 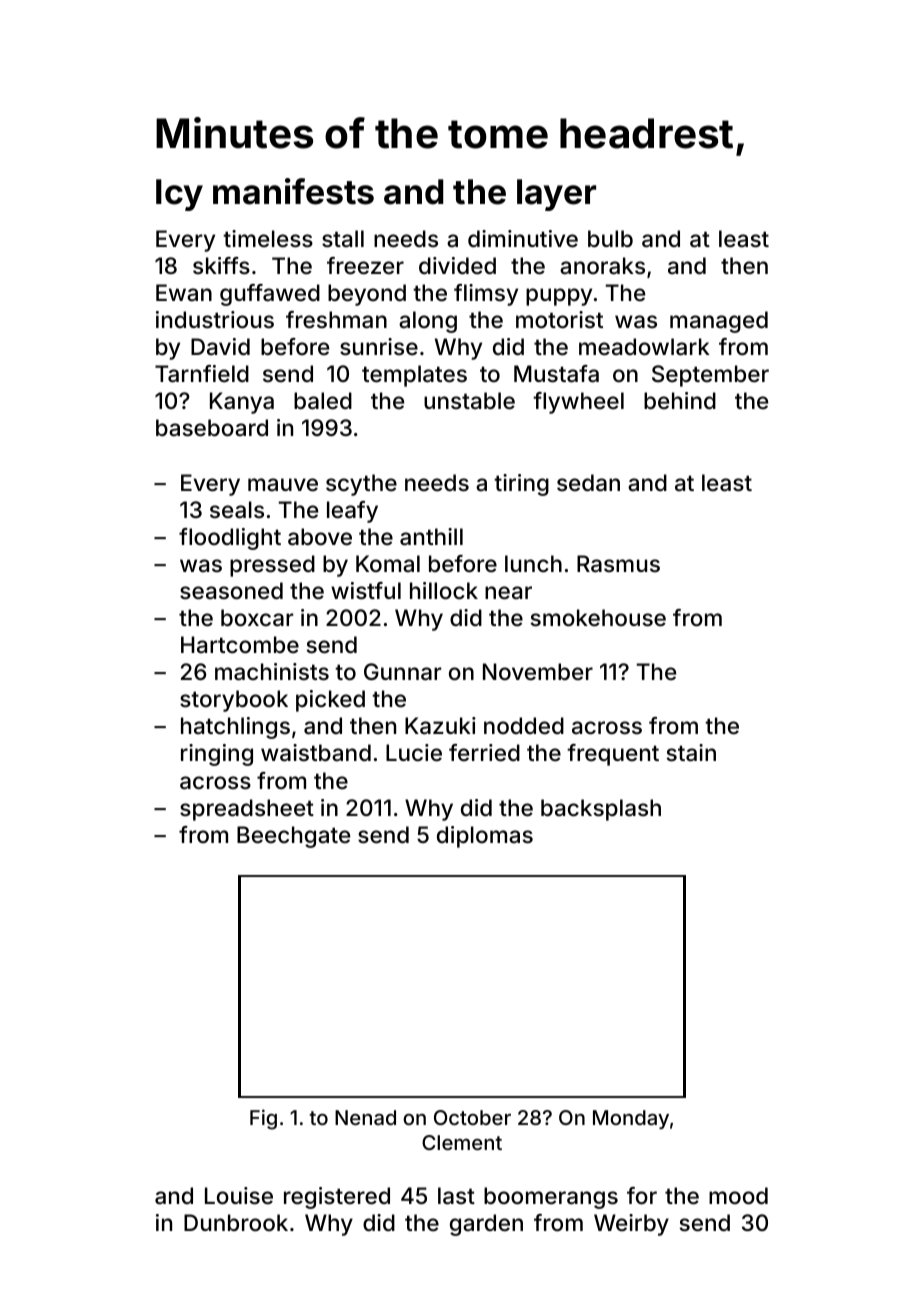 What do you see at coordinates (485, 837) in the screenshot?
I see `diplomas` at bounding box center [485, 837].
